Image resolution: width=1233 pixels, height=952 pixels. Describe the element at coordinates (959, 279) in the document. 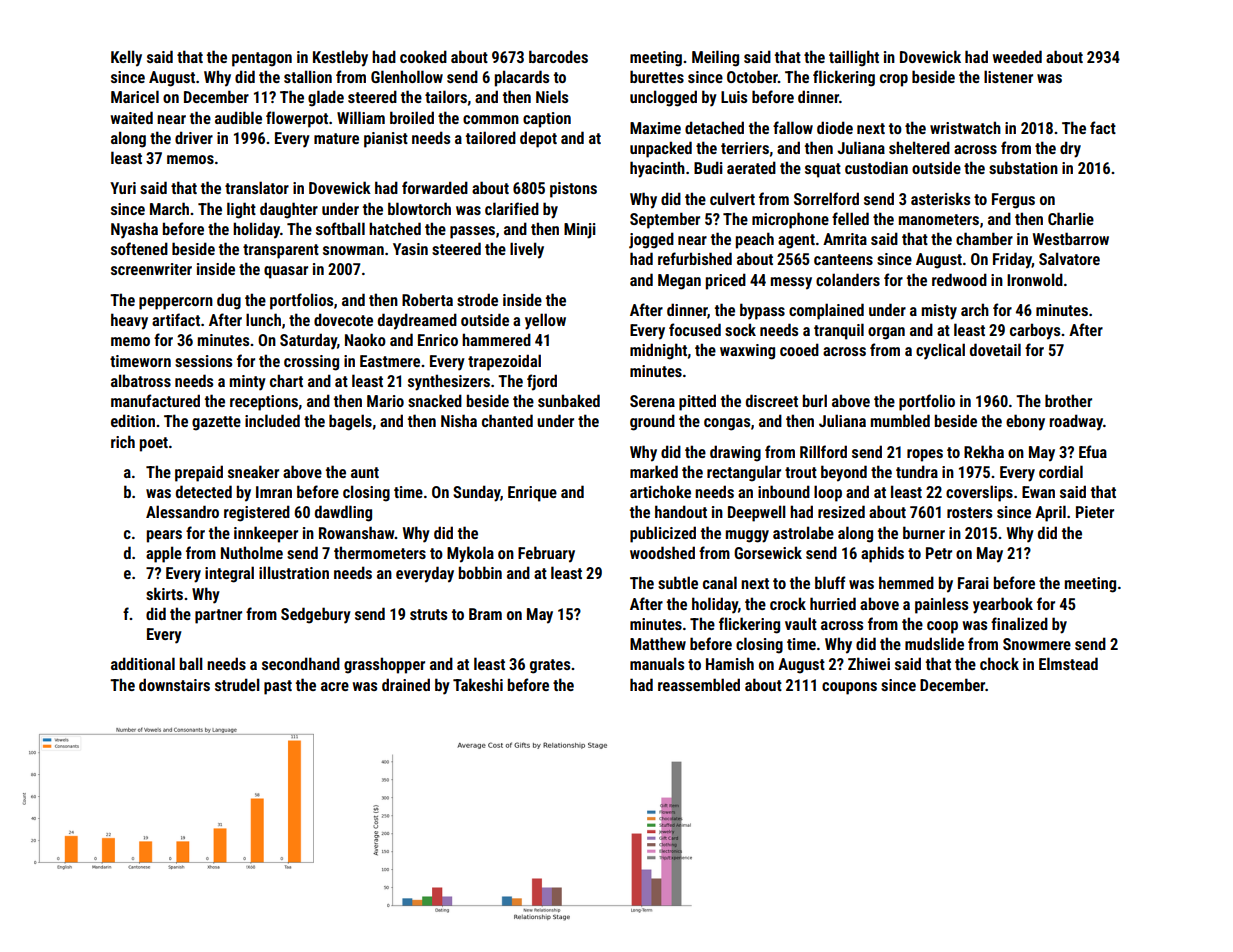

I see `redwood` at that location.
